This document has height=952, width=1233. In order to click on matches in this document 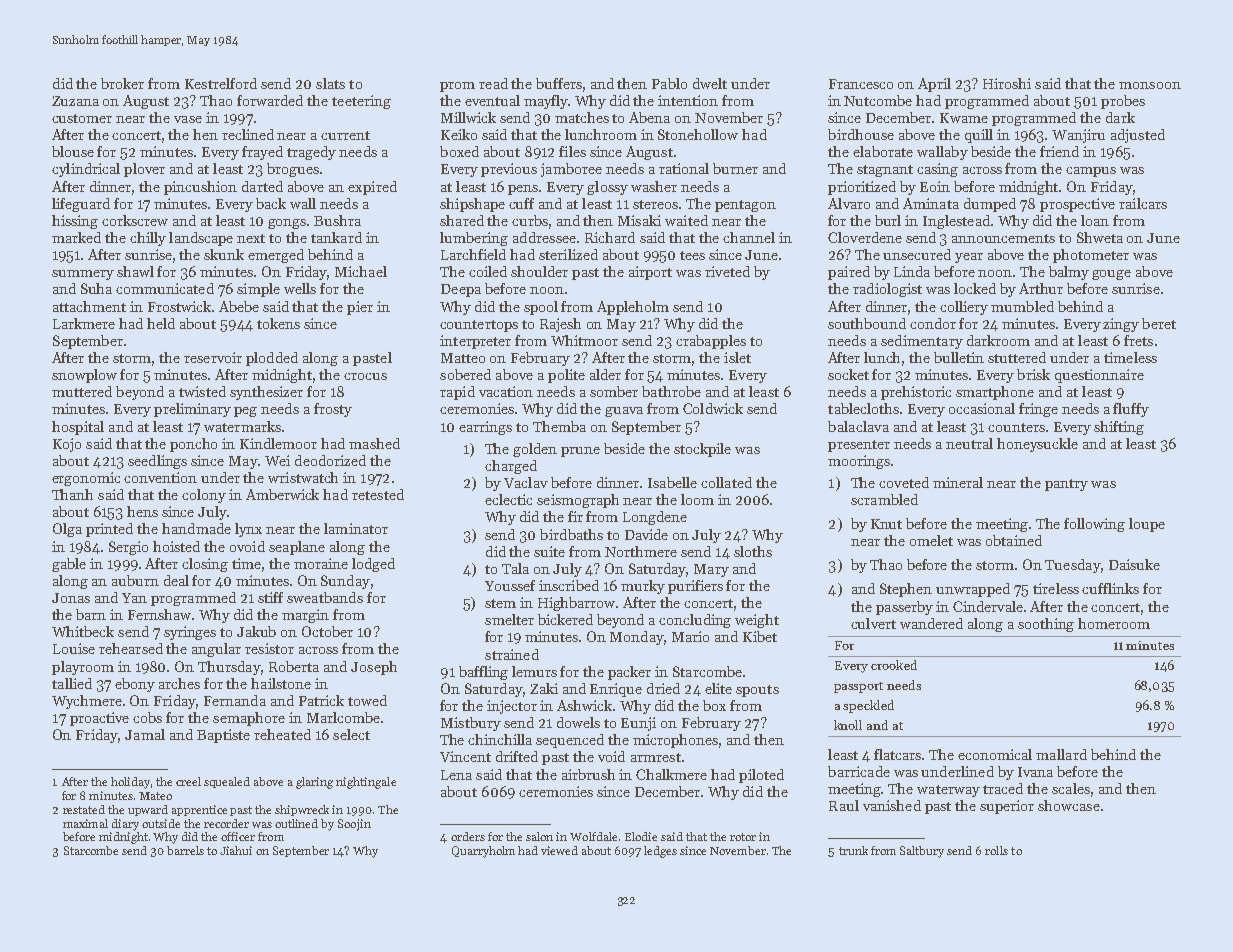, I will do `click(582, 117)`.
